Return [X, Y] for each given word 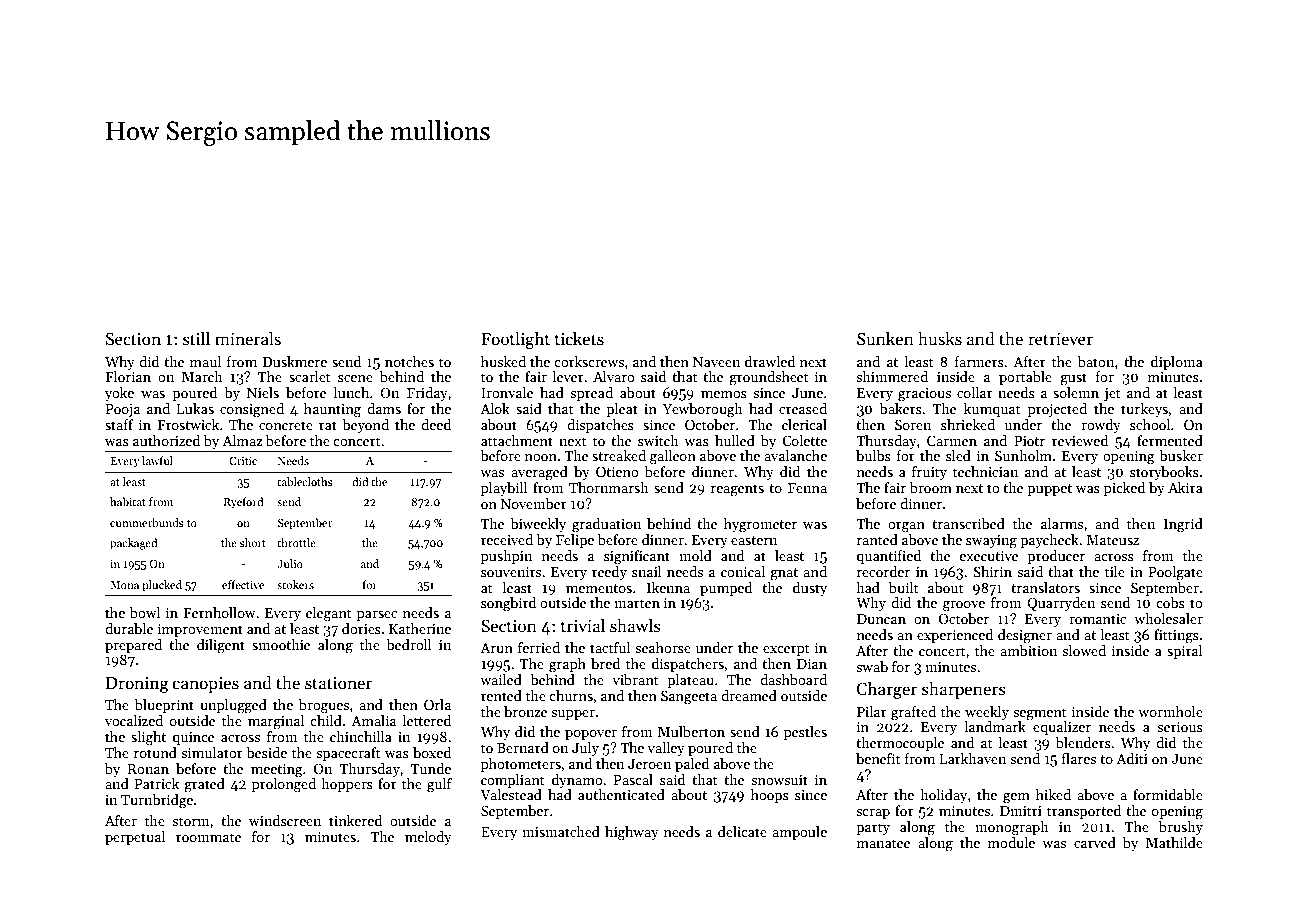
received [507, 539]
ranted [877, 539]
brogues [324, 706]
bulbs [873, 455]
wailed [501, 679]
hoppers [347, 785]
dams [384, 408]
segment [1040, 714]
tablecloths [305, 481]
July [585, 749]
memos [724, 394]
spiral [1184, 652]
